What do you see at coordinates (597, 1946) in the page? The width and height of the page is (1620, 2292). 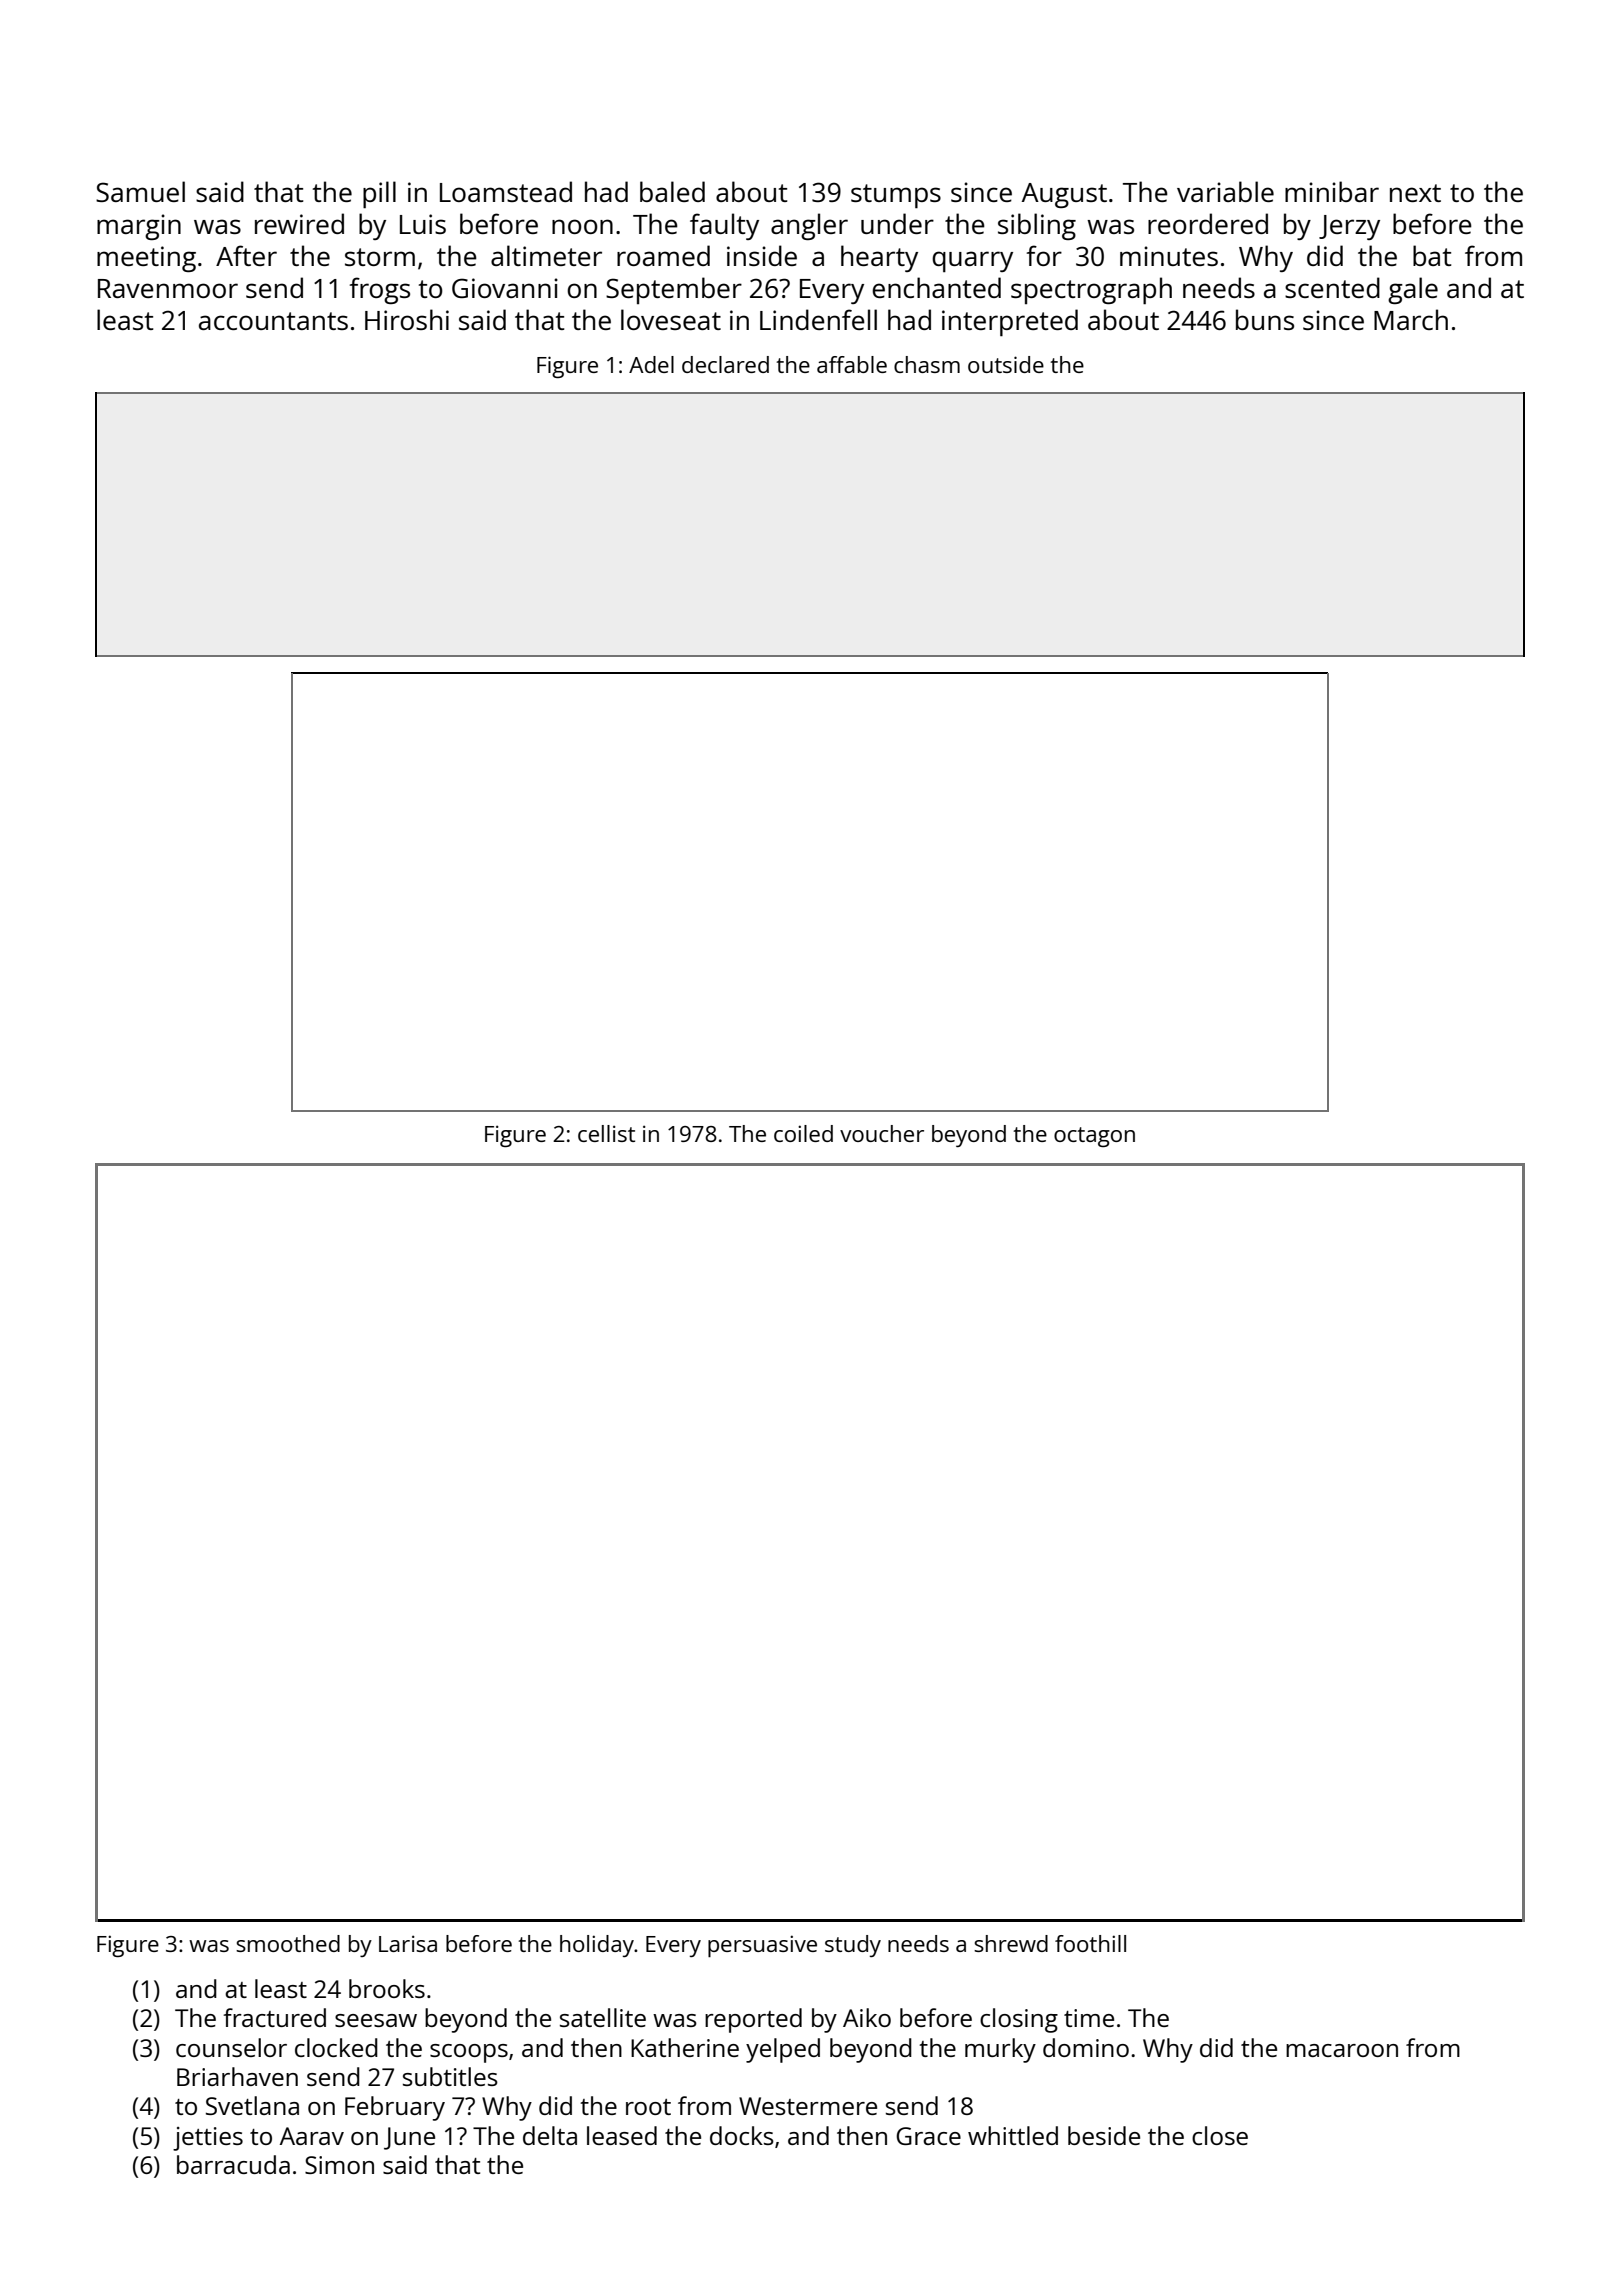 I see `holiday` at bounding box center [597, 1946].
